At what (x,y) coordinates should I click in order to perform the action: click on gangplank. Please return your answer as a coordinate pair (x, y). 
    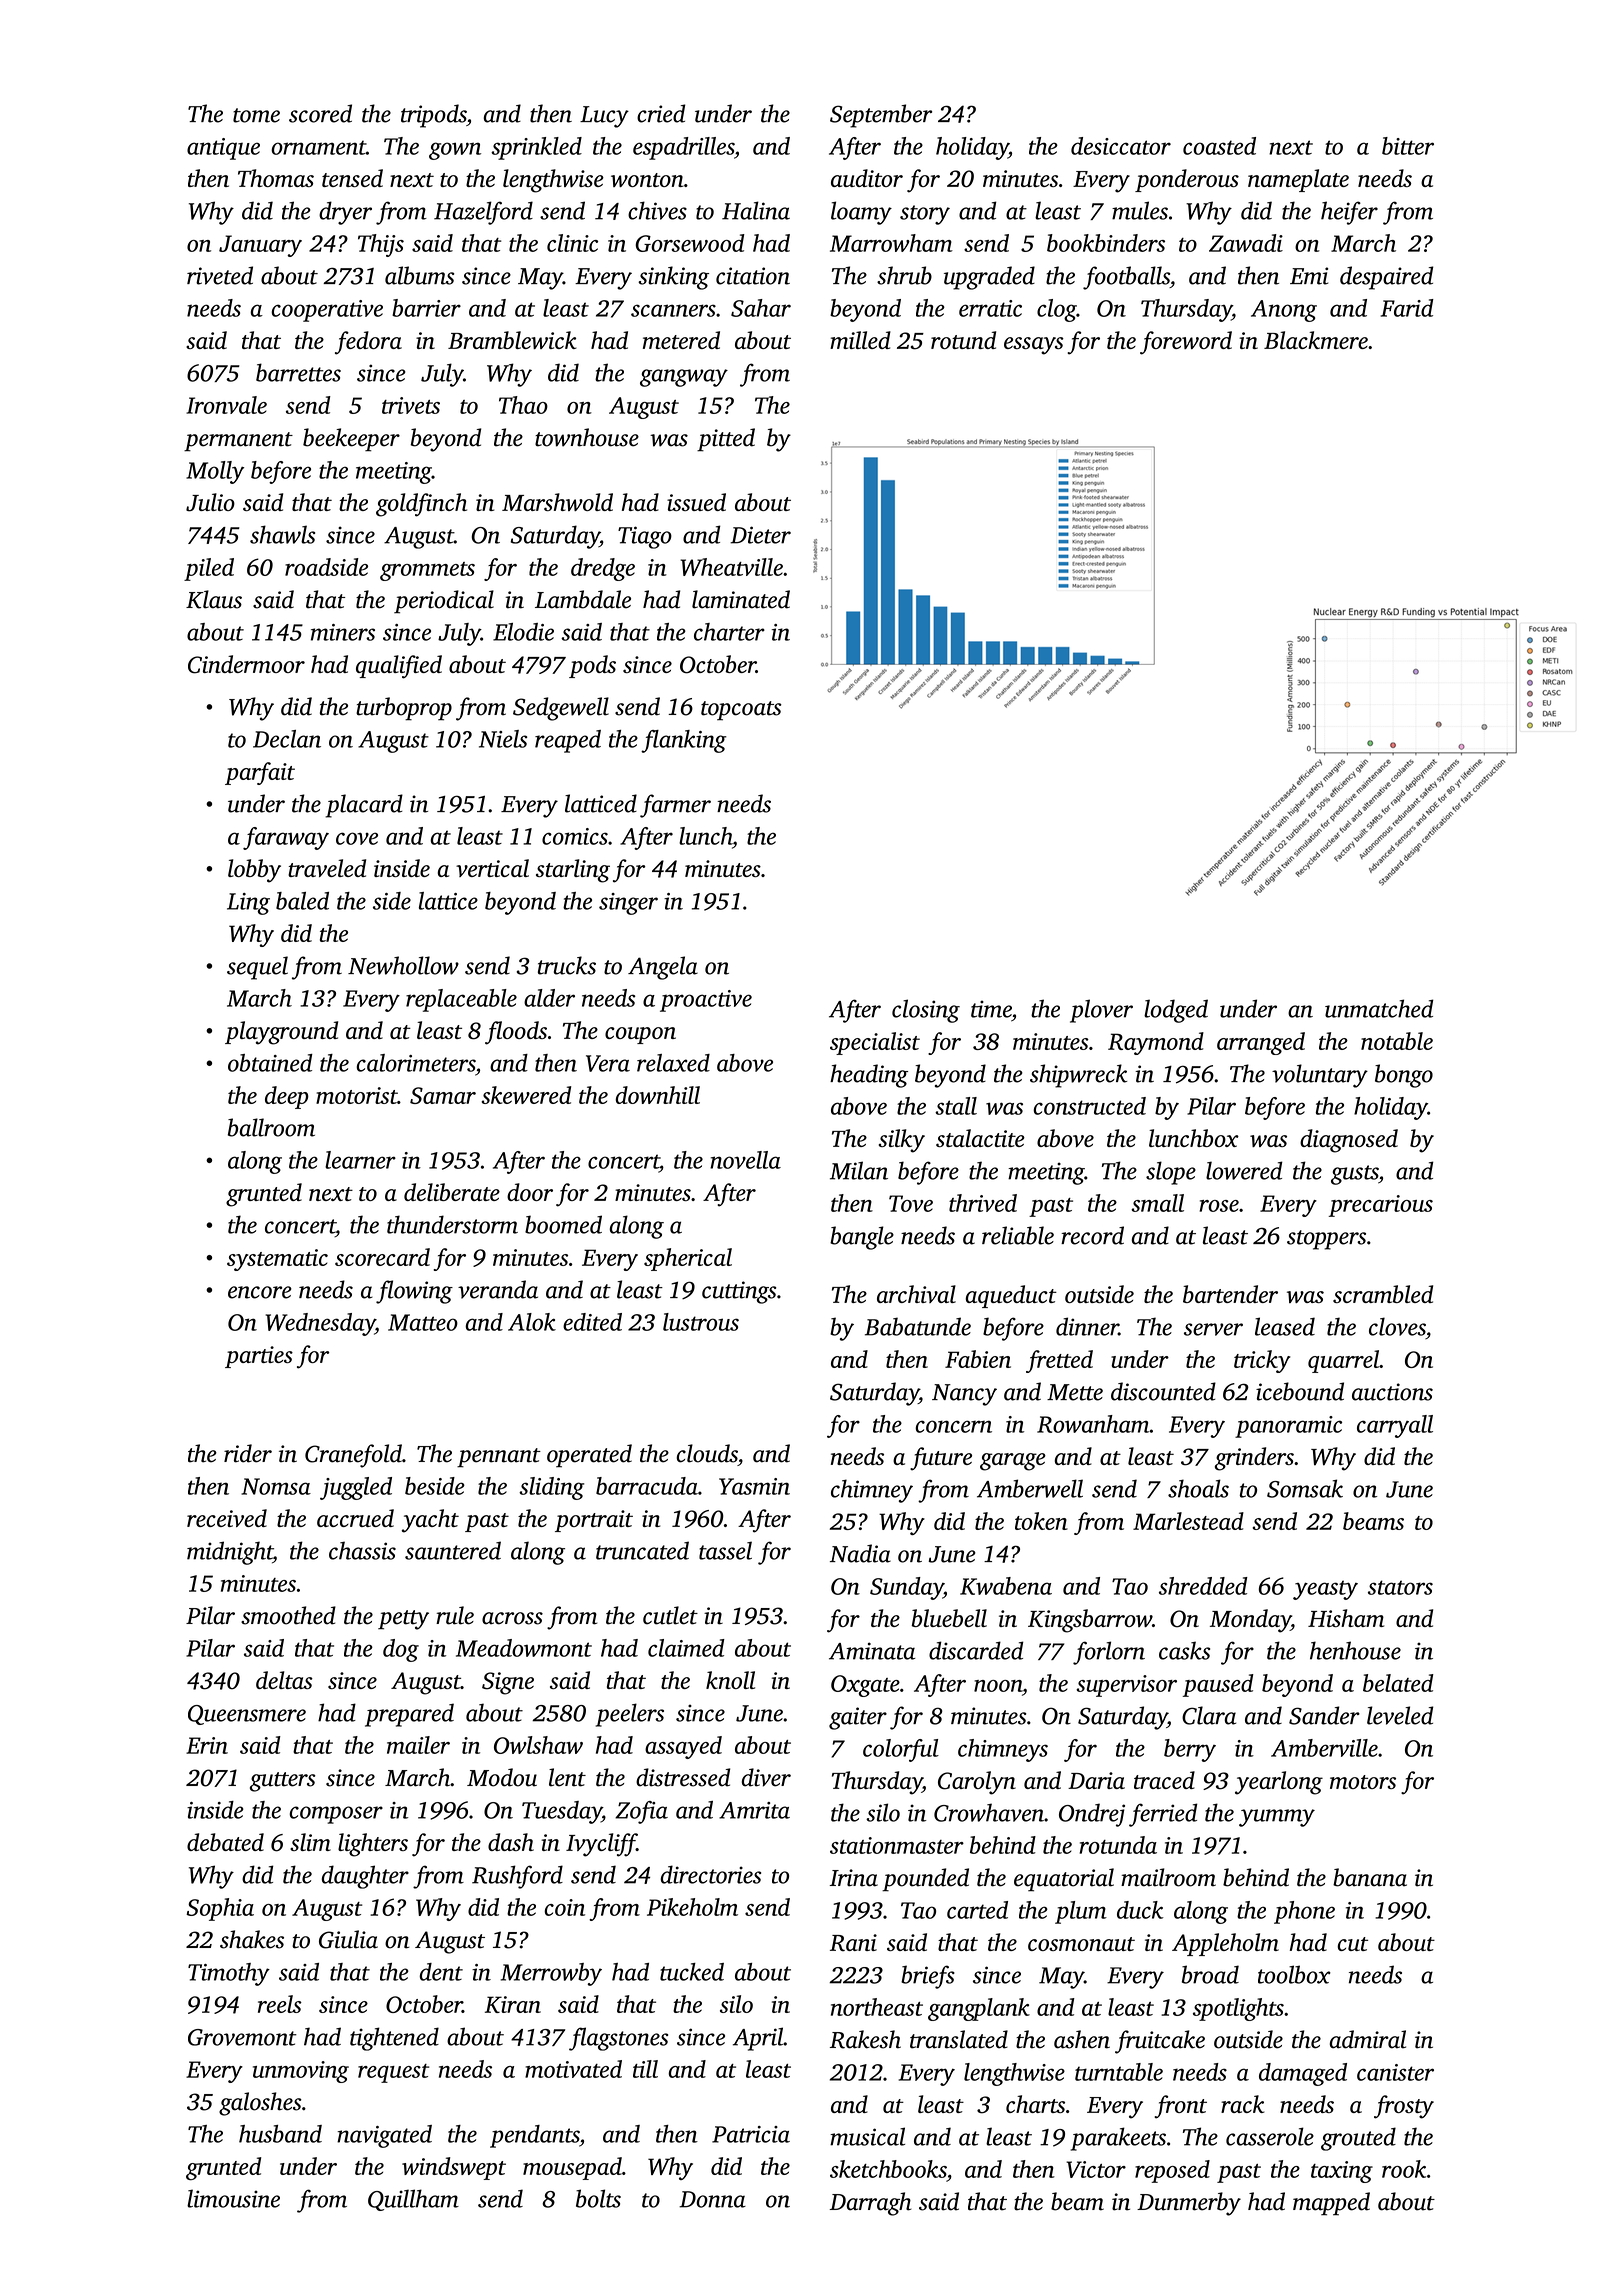
    Looking at the image, I should click on (979, 2009).
